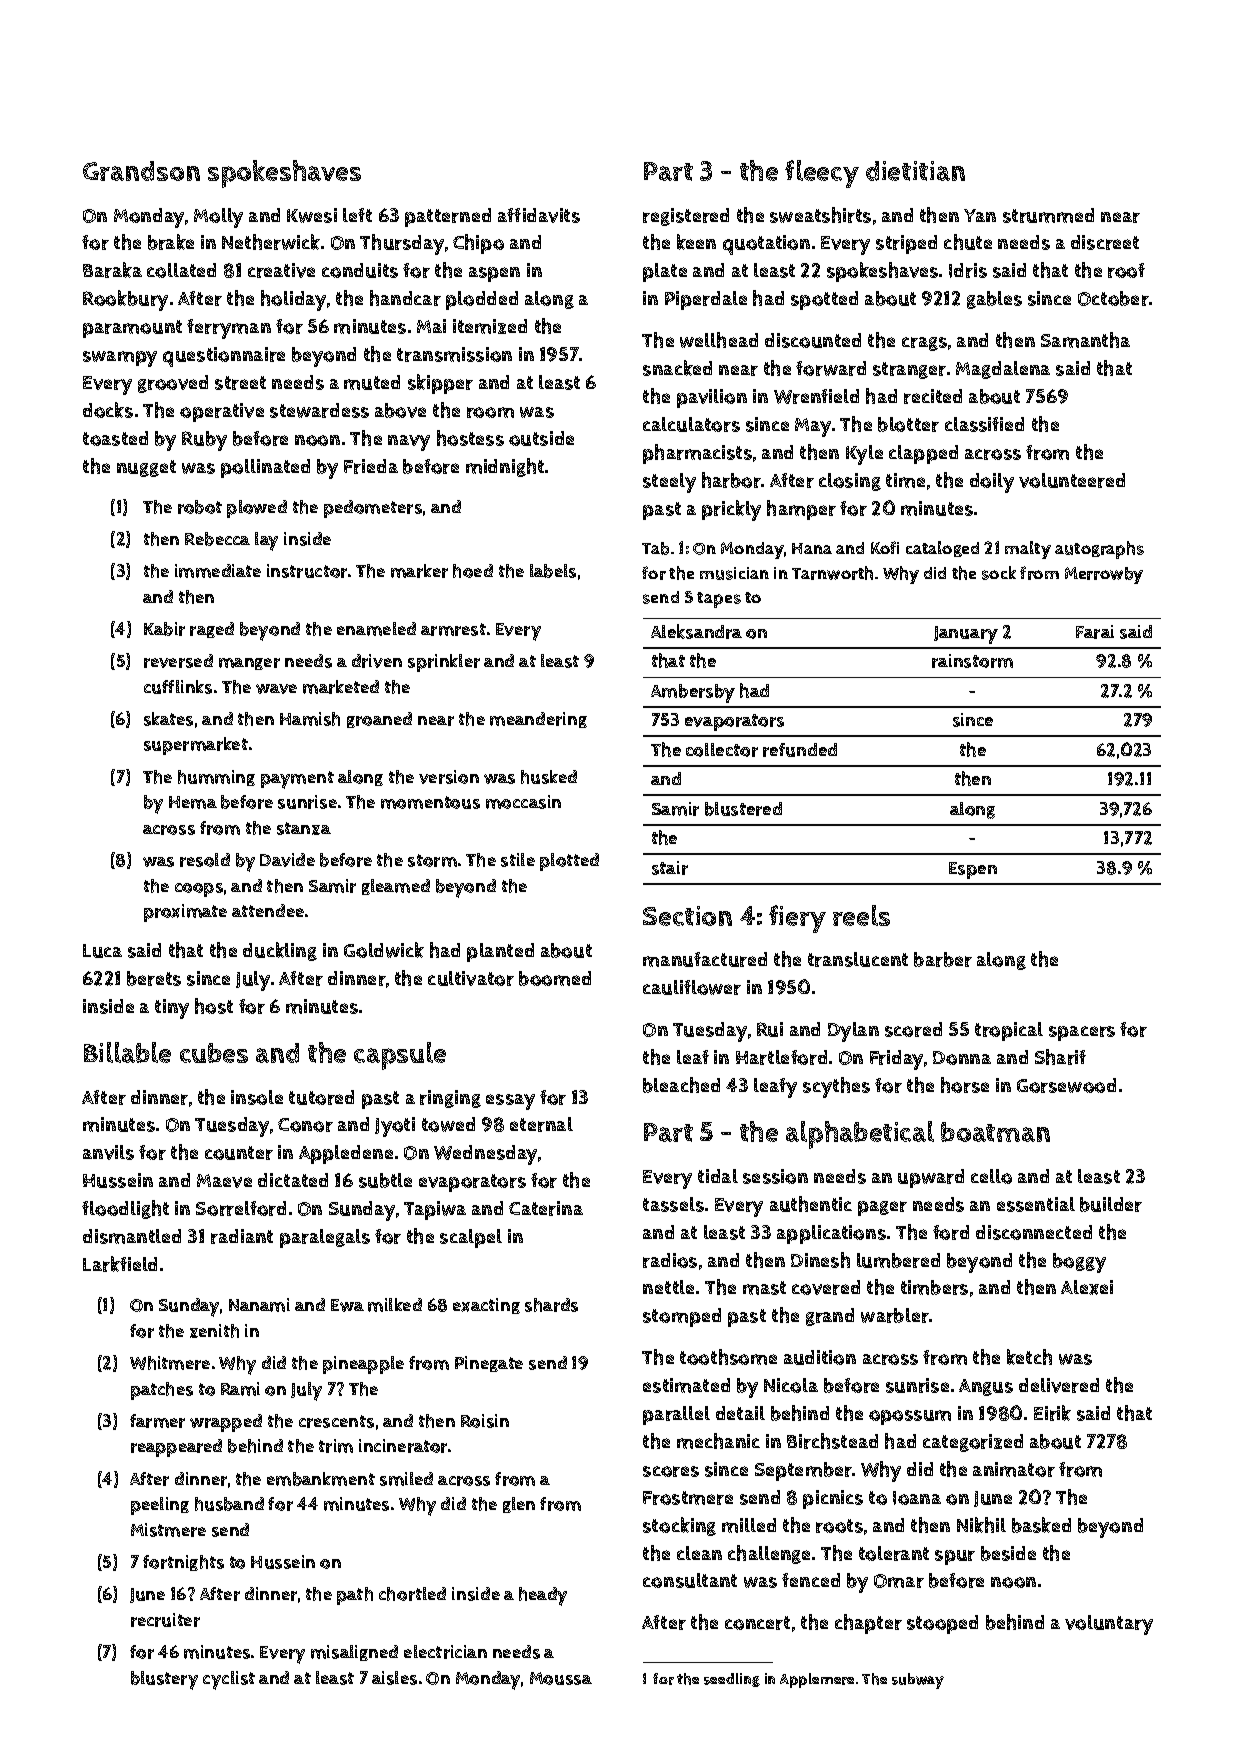 Image resolution: width=1244 pixels, height=1759 pixels. I want to click on Billable, so click(127, 1052).
